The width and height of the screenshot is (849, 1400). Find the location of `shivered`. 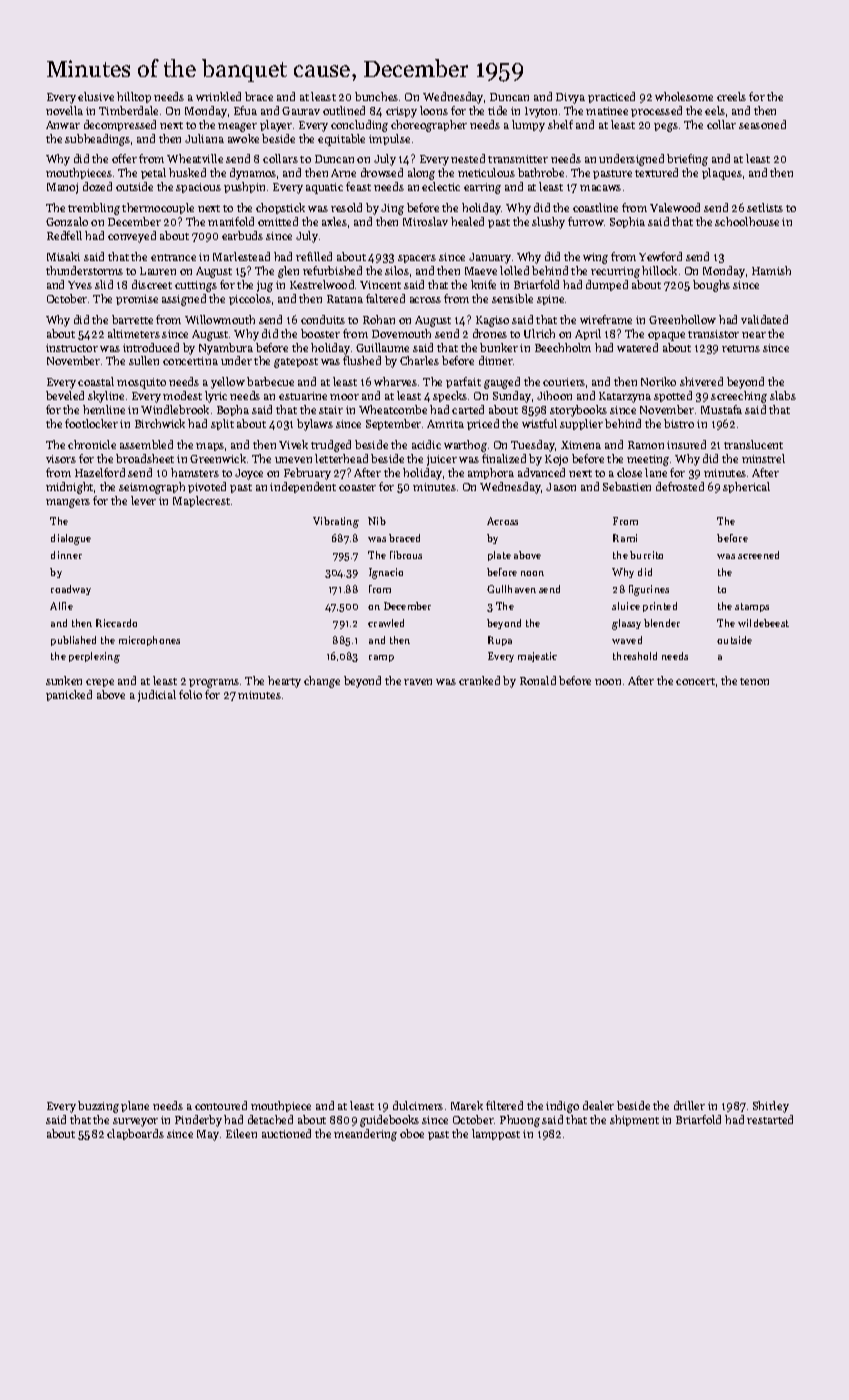

shivered is located at coordinates (701, 381).
